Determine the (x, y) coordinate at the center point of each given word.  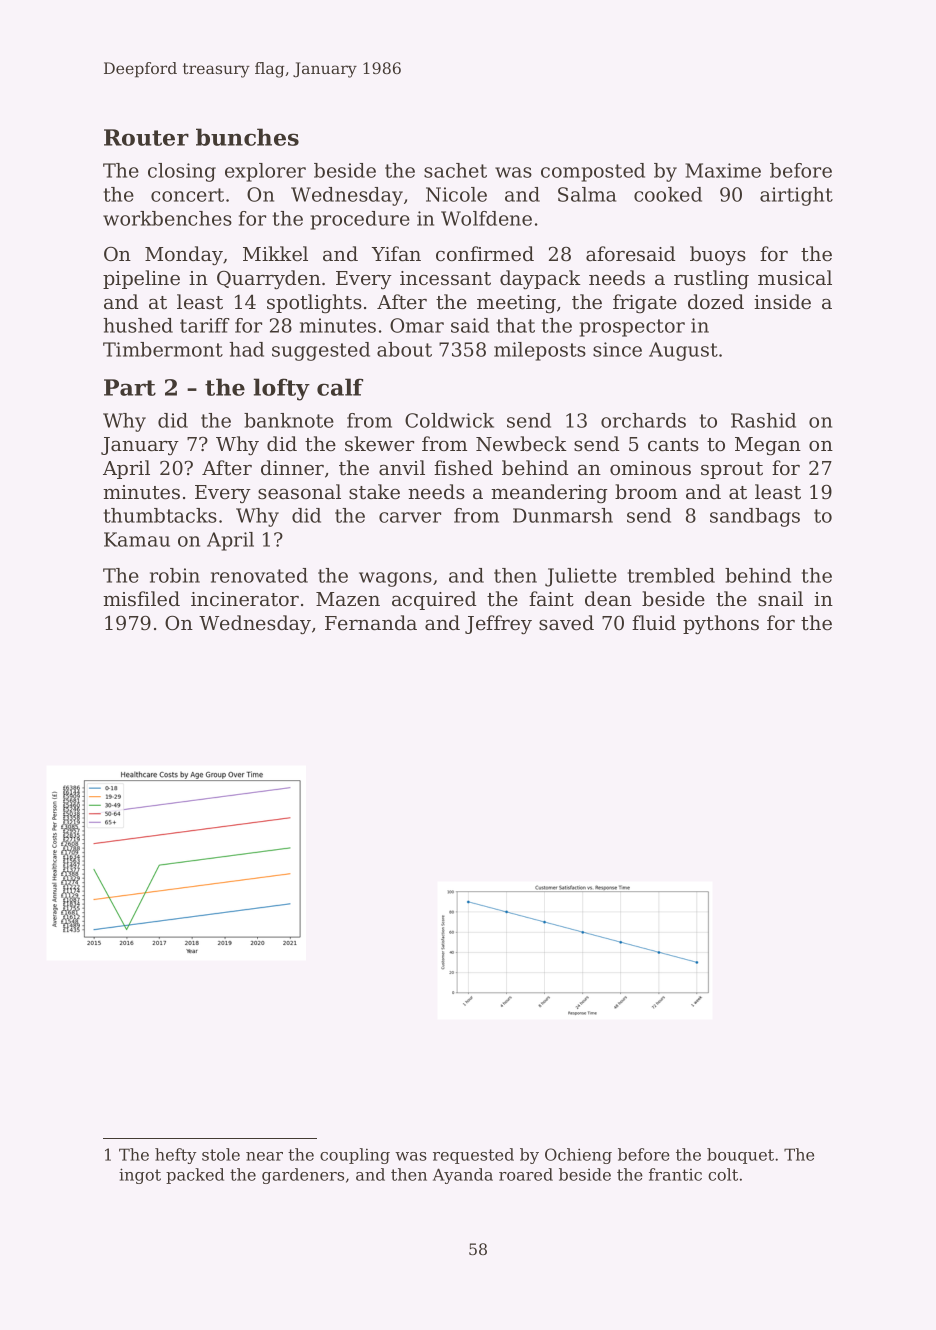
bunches (247, 137)
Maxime (723, 170)
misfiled (141, 599)
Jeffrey (498, 625)
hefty (176, 1156)
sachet (455, 170)
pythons (721, 625)
